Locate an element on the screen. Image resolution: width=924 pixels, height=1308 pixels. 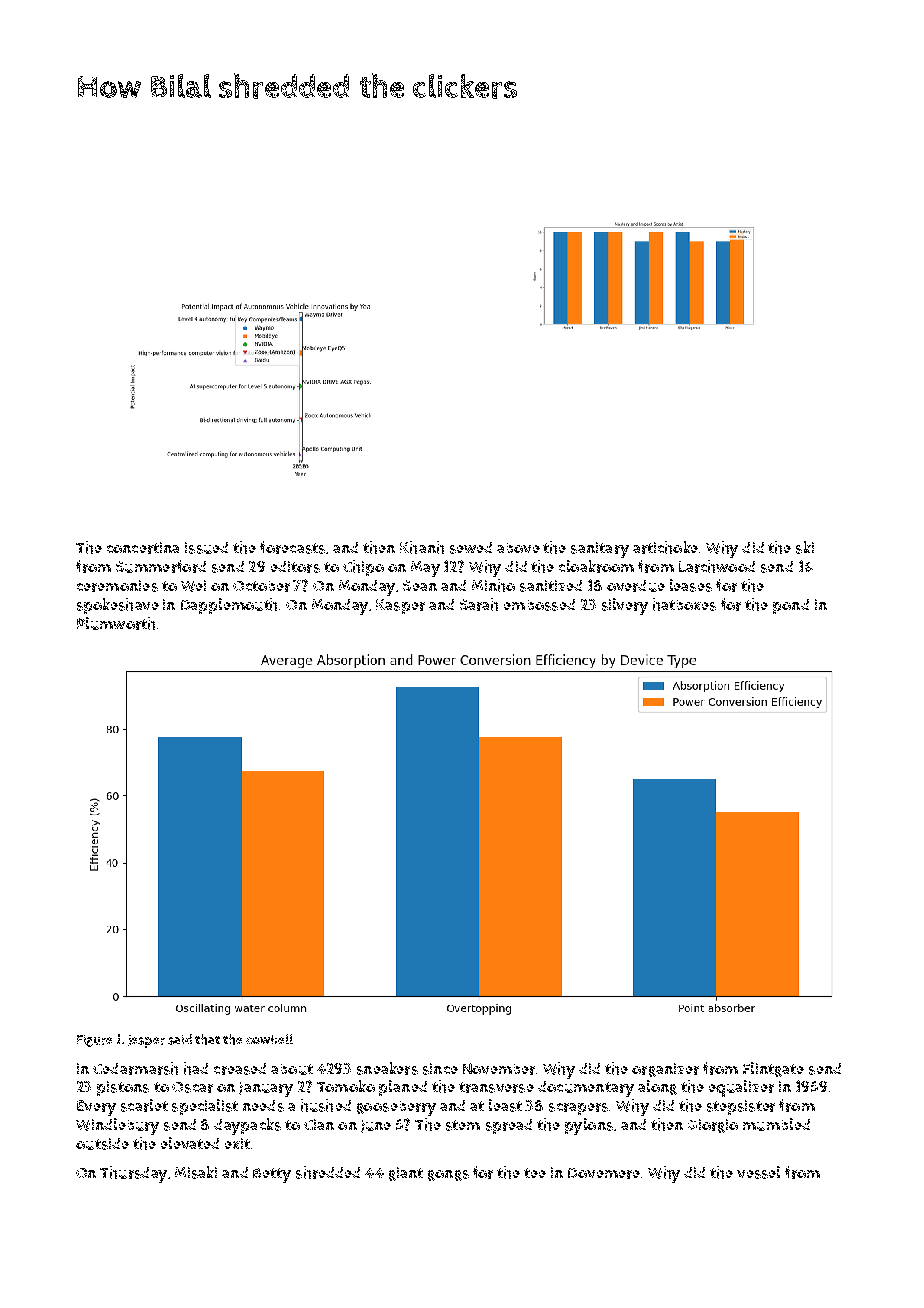
concertina is located at coordinates (143, 548).
